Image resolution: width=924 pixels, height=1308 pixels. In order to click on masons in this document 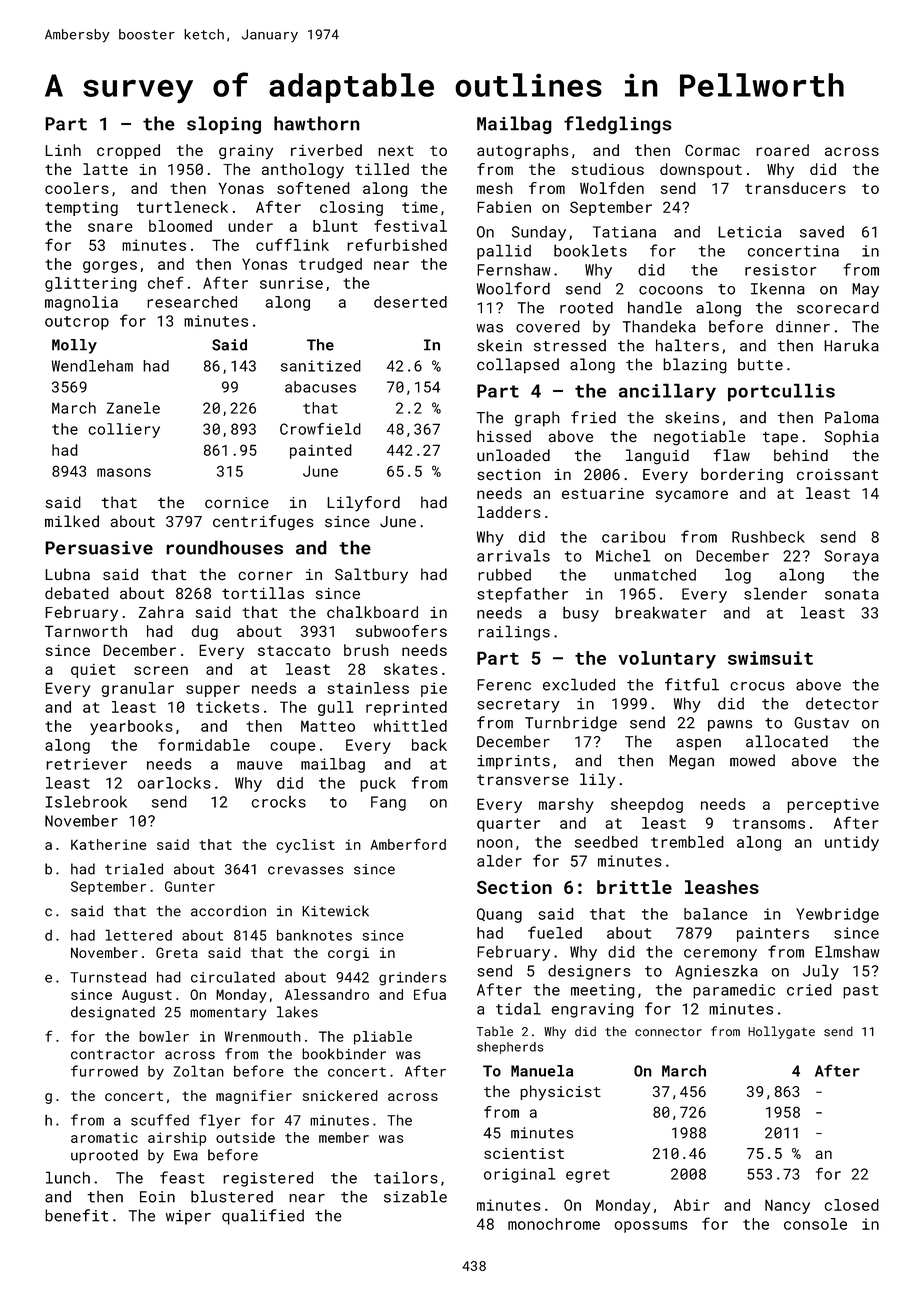, I will do `click(124, 472)`.
